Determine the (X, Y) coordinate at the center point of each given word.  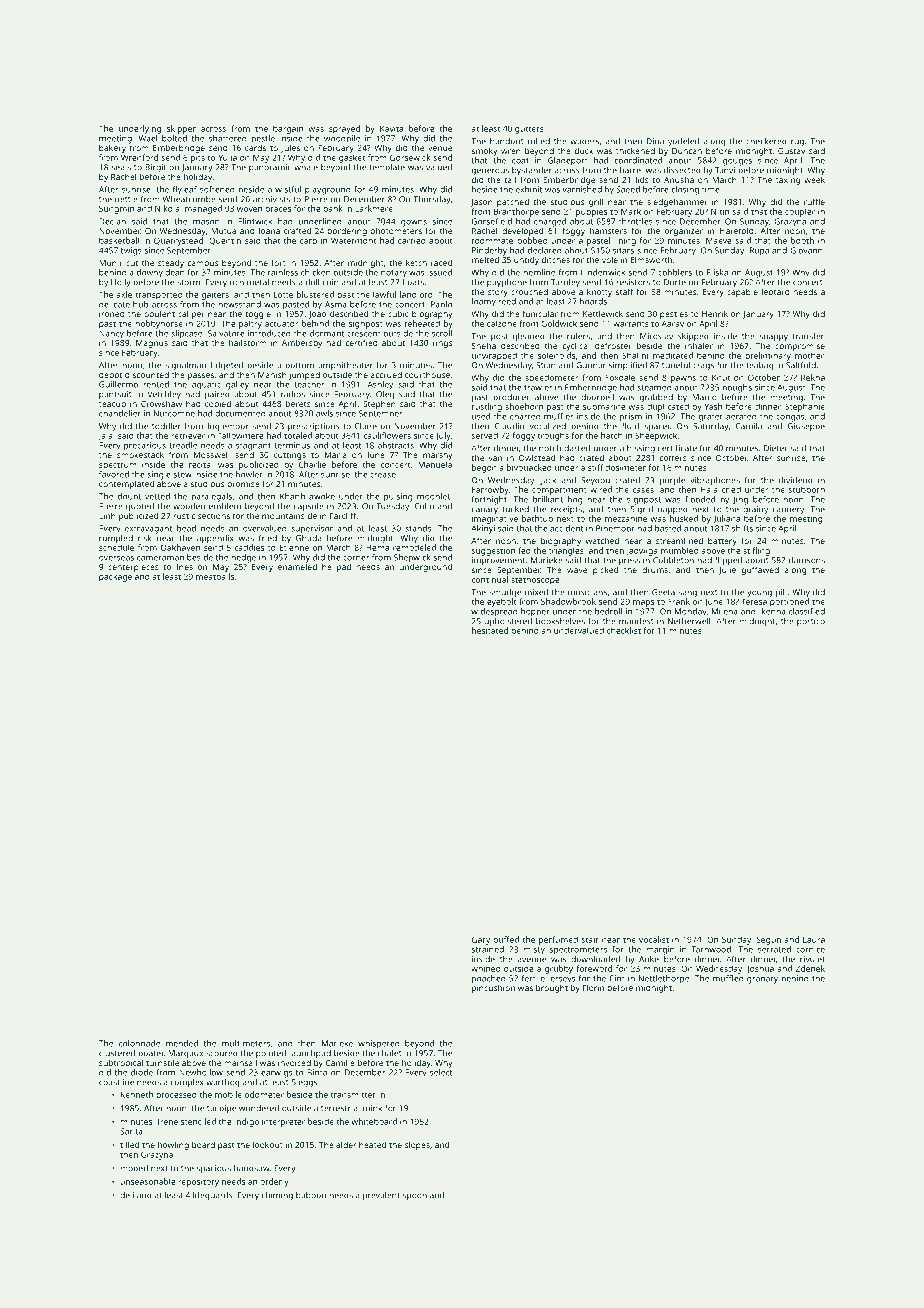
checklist (624, 630)
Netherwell (689, 621)
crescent (364, 334)
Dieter (775, 448)
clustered (117, 1053)
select (441, 1072)
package (115, 577)
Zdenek (810, 968)
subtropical (121, 1063)
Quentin (225, 241)
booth (802, 240)
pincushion (493, 988)
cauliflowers (387, 435)
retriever (188, 435)
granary (762, 980)
